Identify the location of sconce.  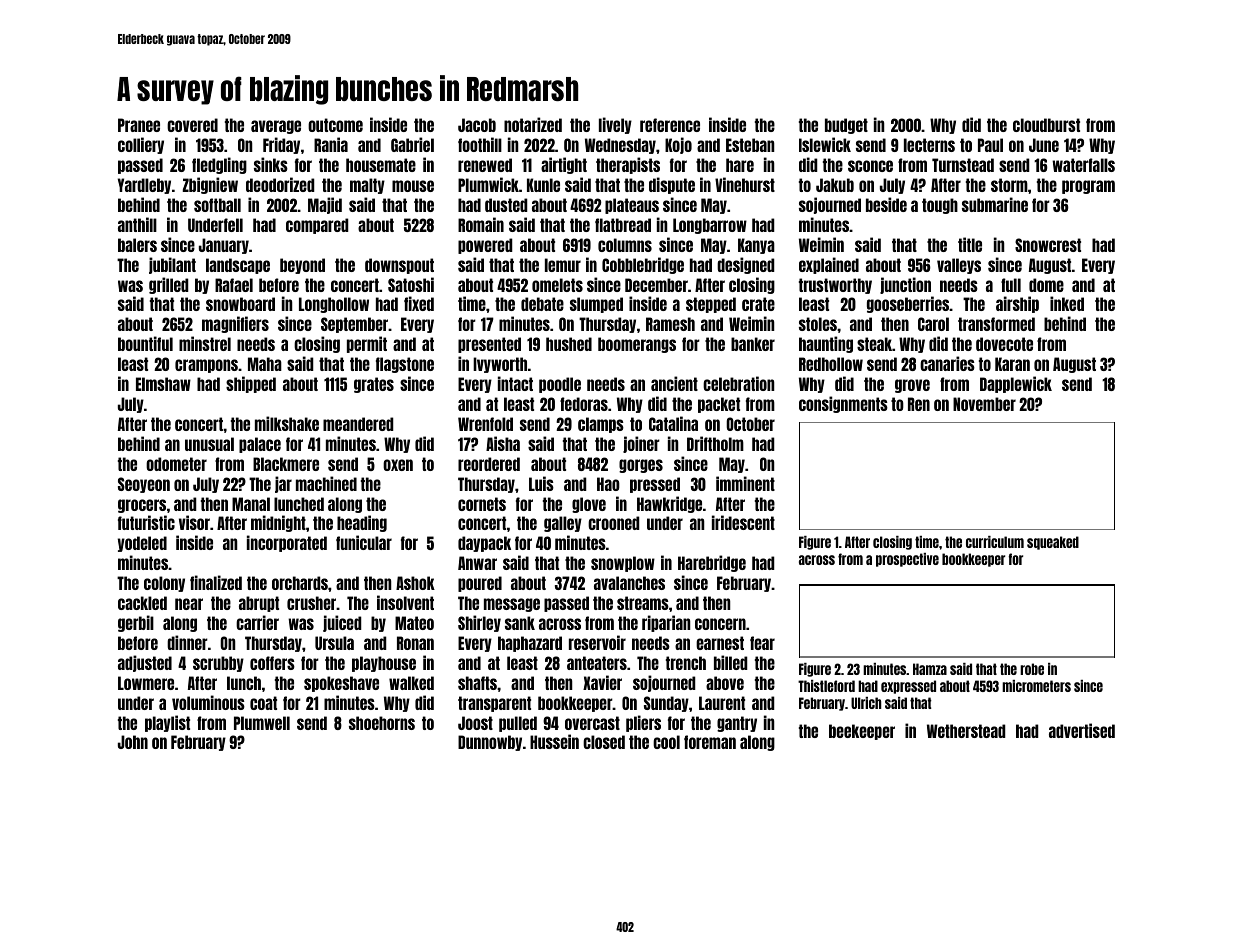
(870, 166).
